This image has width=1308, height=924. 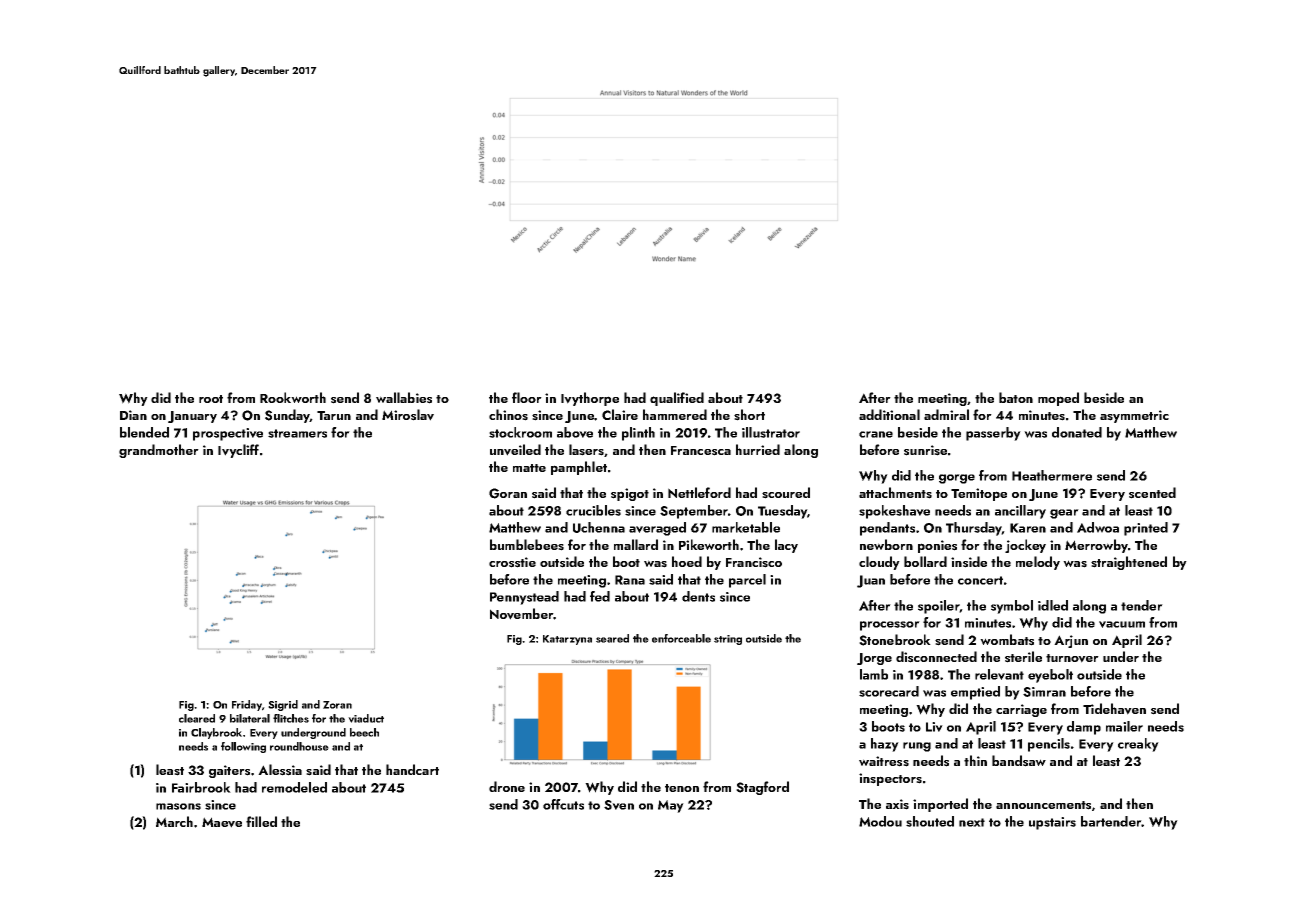 I want to click on Pennystead, so click(x=524, y=598).
